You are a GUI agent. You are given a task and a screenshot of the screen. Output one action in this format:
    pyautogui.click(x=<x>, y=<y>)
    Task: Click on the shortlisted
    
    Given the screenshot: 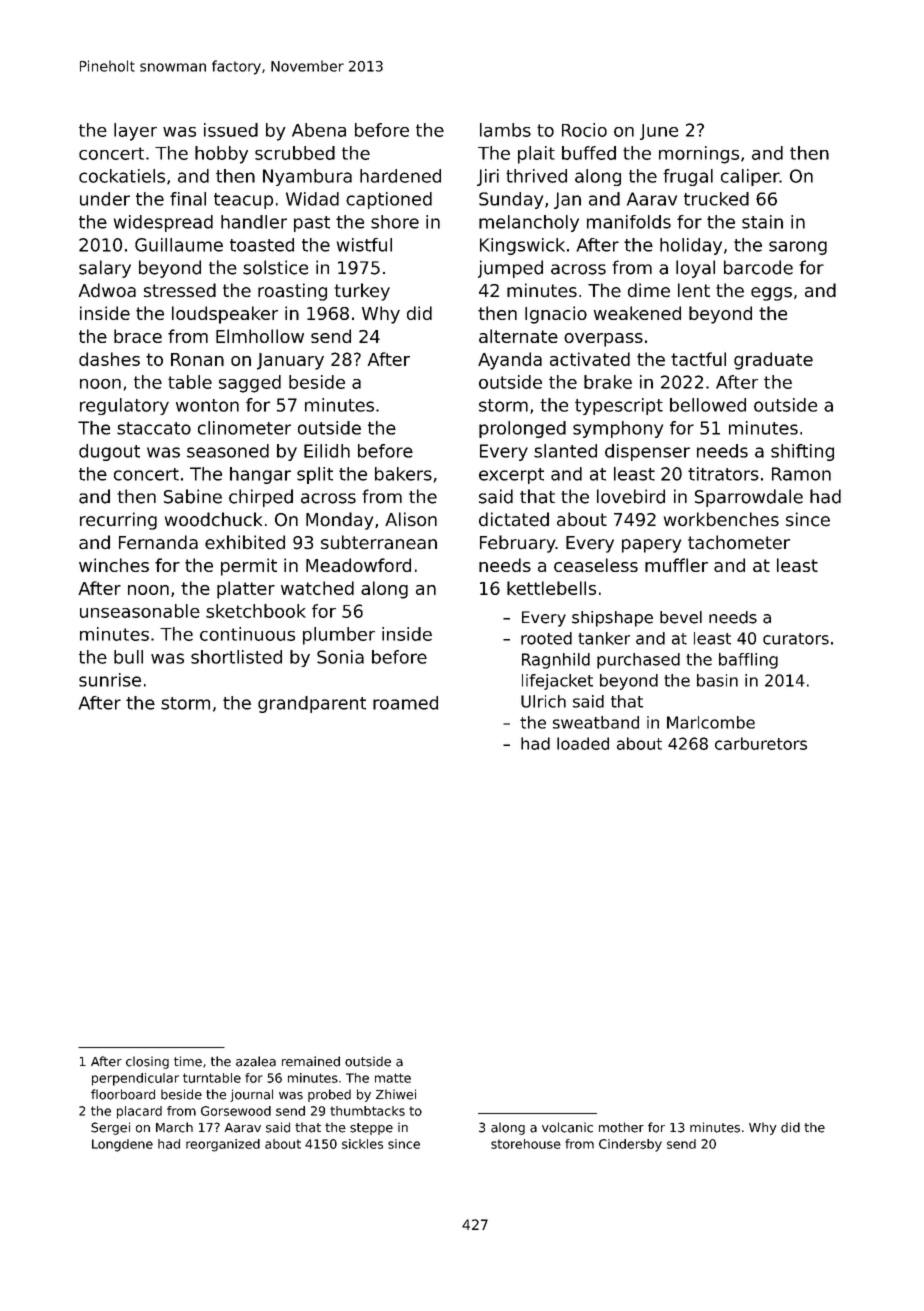 What is the action you would take?
    pyautogui.click(x=236, y=657)
